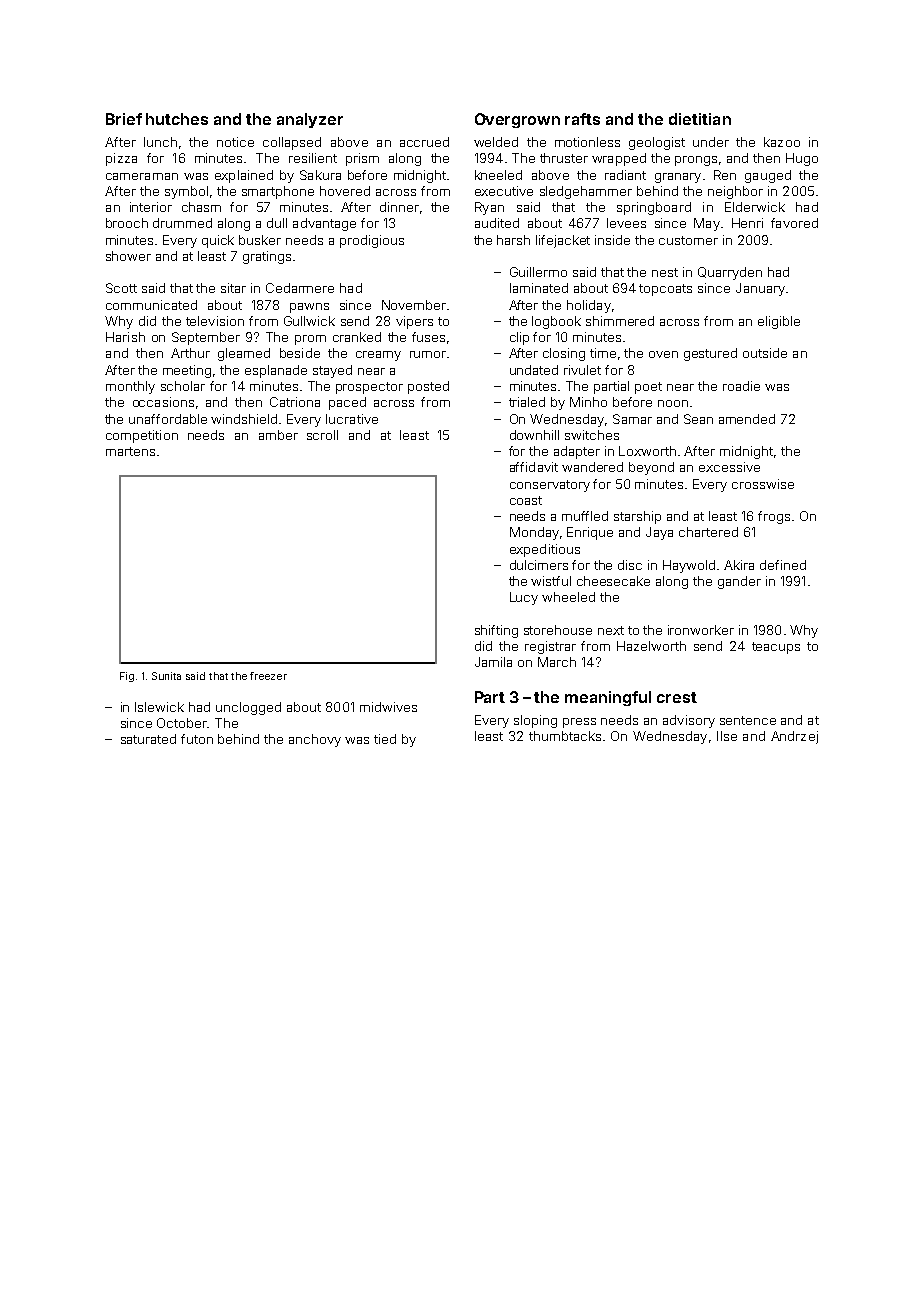 Image resolution: width=924 pixels, height=1314 pixels. I want to click on Ryan, so click(489, 208).
